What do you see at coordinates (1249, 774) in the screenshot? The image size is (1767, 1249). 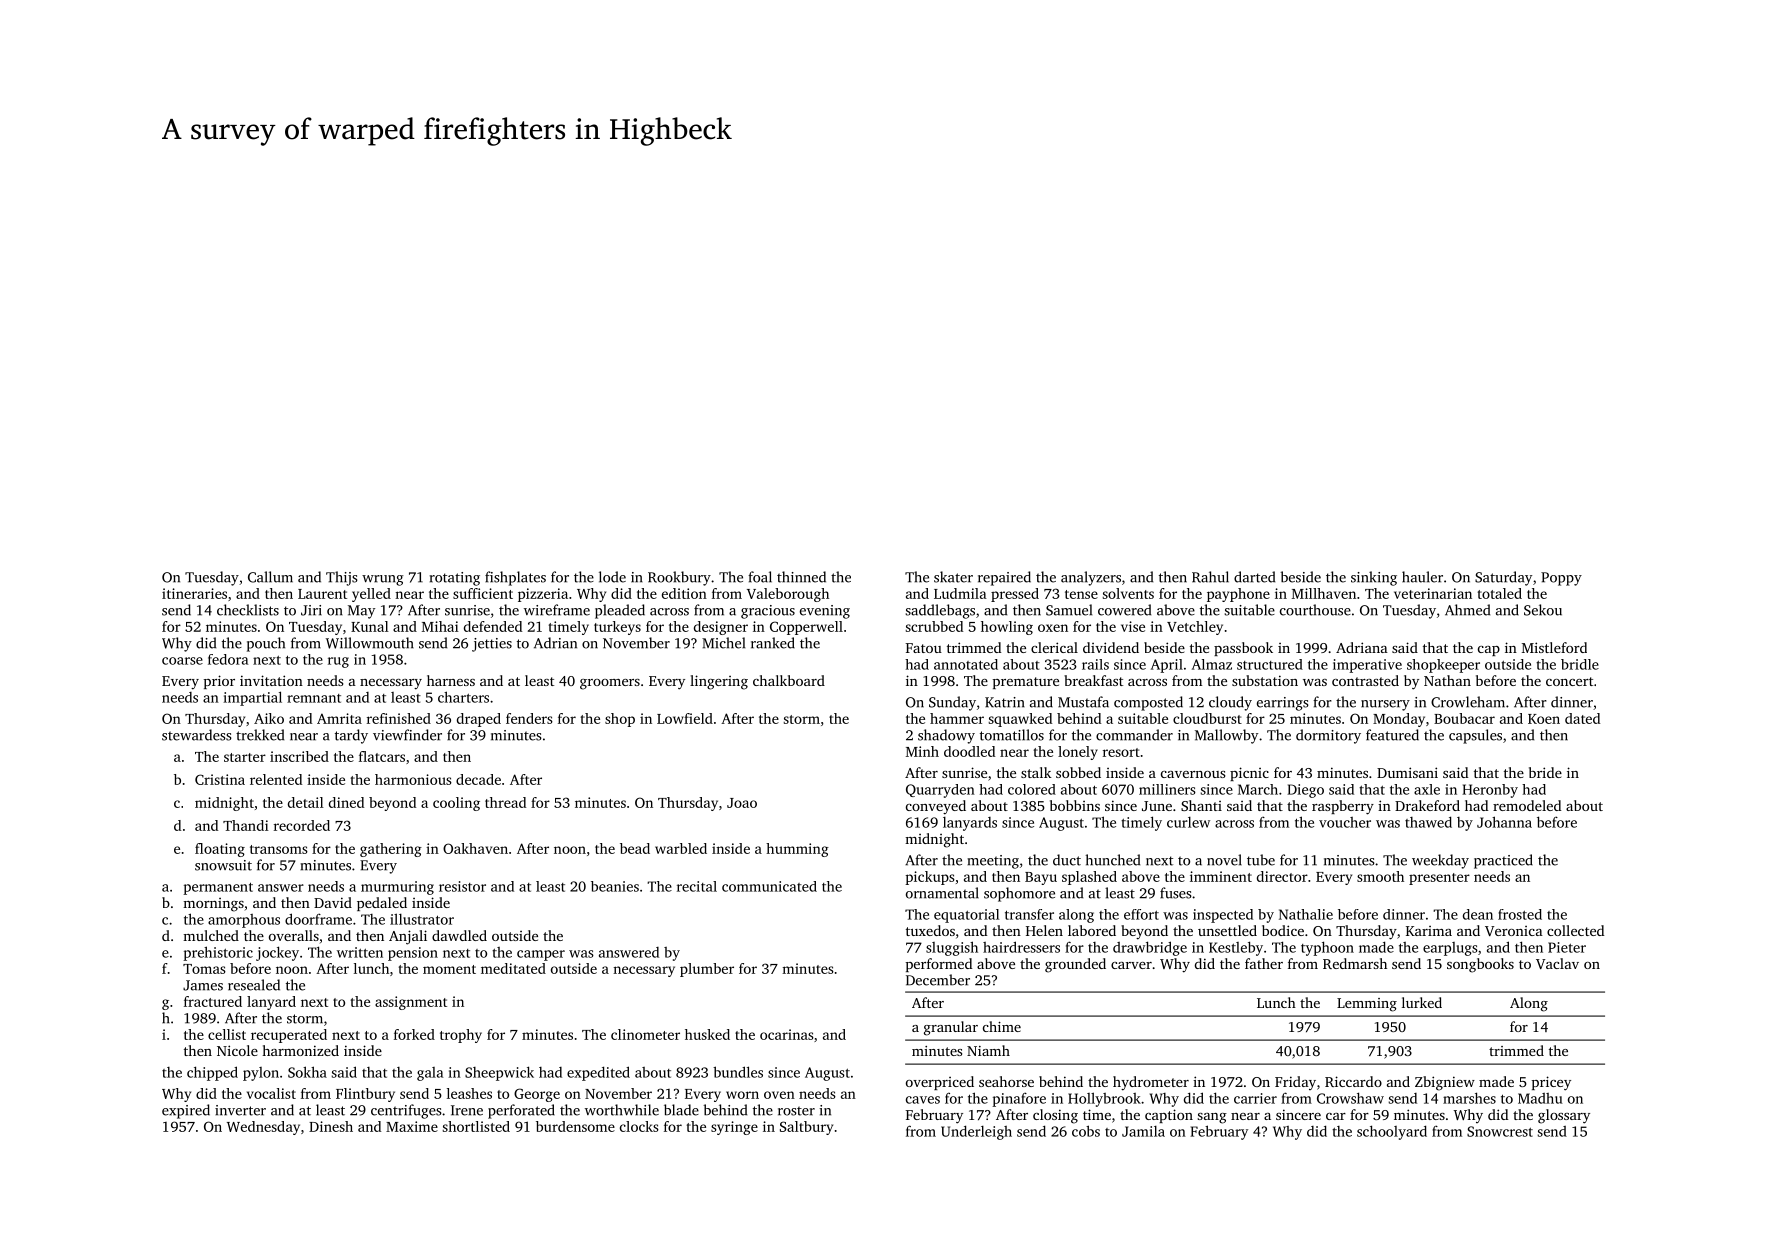 I see `picnic` at bounding box center [1249, 774].
